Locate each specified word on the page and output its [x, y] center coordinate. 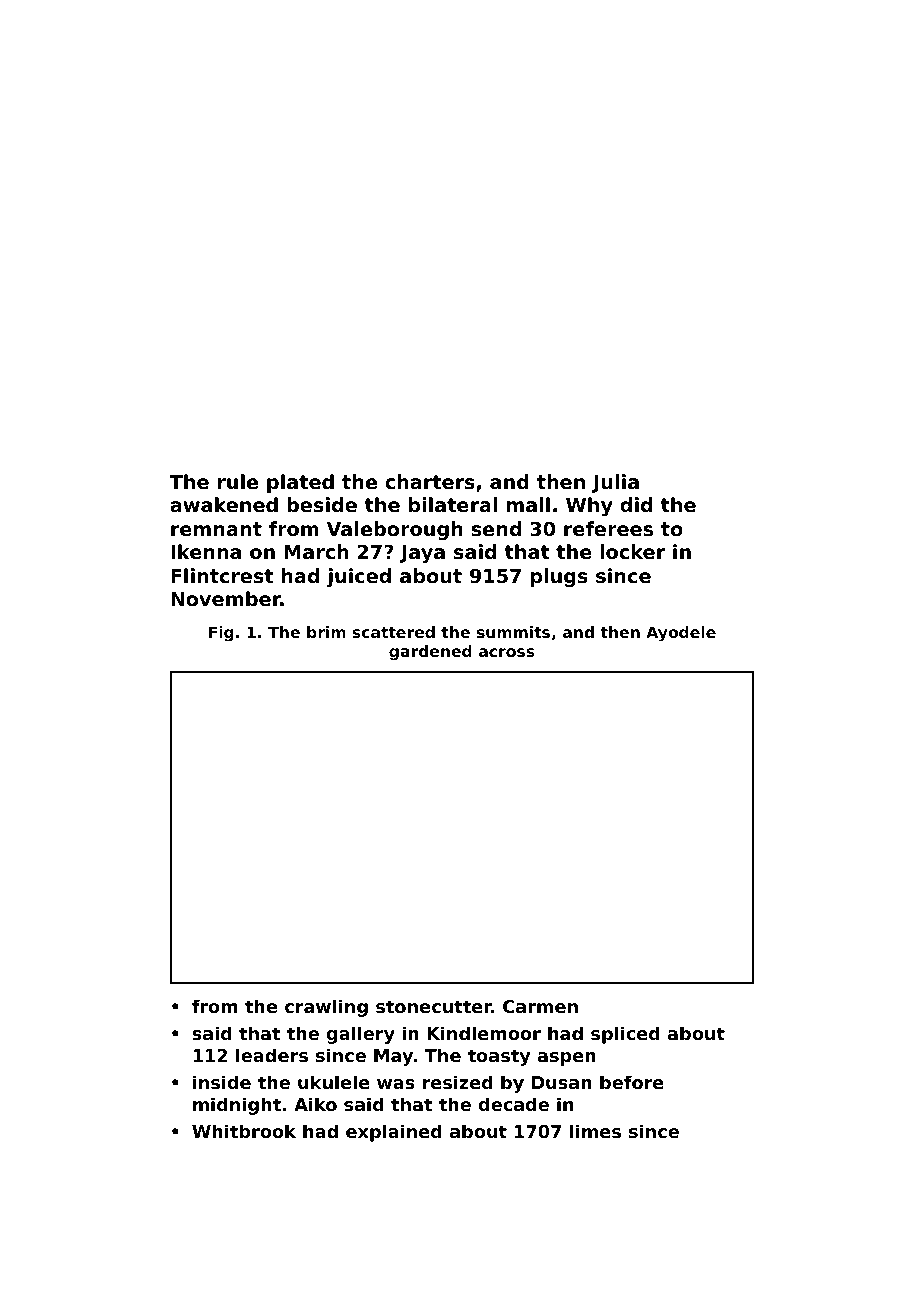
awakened [224, 504]
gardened [430, 653]
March [316, 551]
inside [222, 1082]
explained [394, 1133]
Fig [221, 634]
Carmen [540, 1006]
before [632, 1082]
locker [632, 551]
